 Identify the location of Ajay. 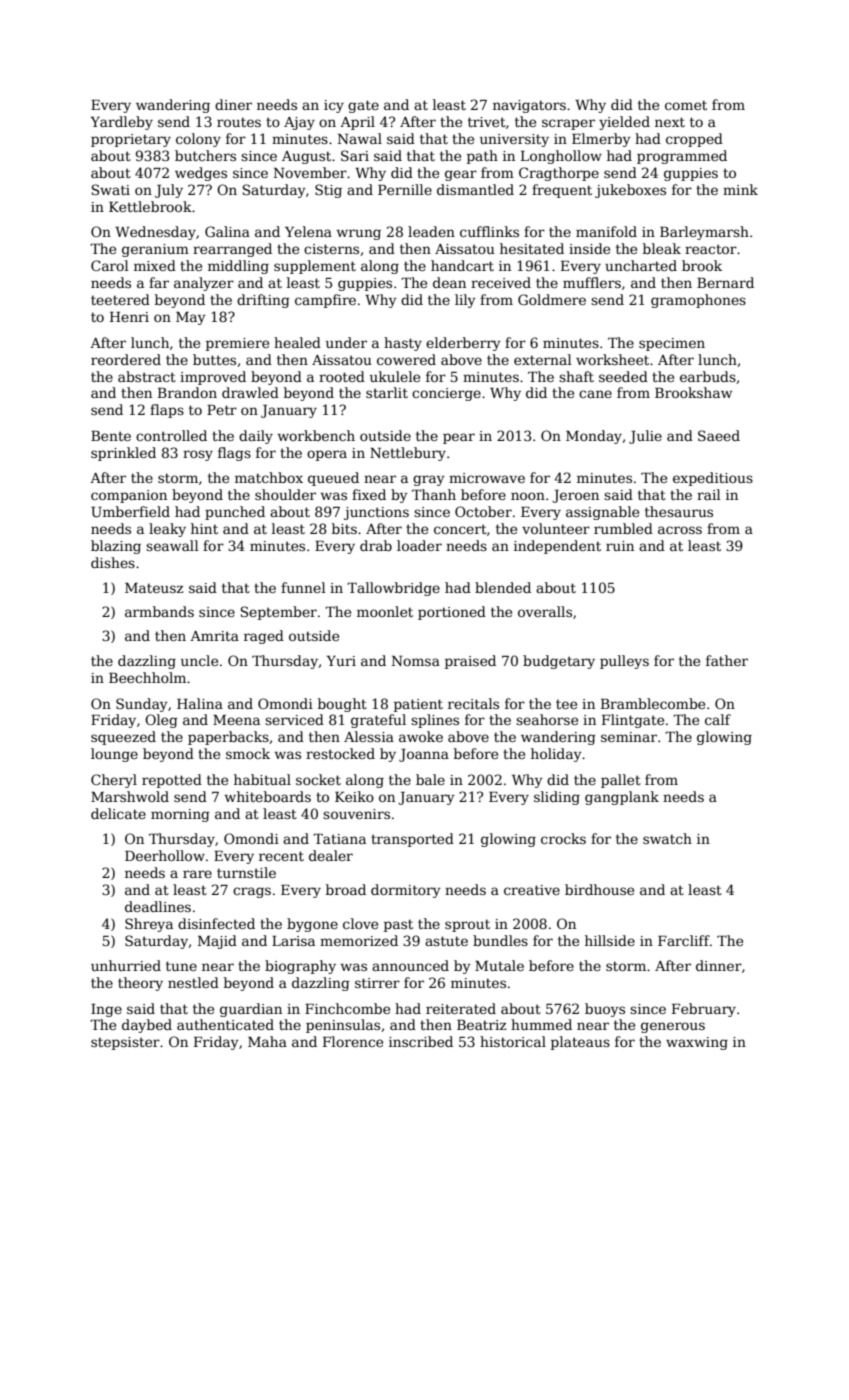
(299, 123).
